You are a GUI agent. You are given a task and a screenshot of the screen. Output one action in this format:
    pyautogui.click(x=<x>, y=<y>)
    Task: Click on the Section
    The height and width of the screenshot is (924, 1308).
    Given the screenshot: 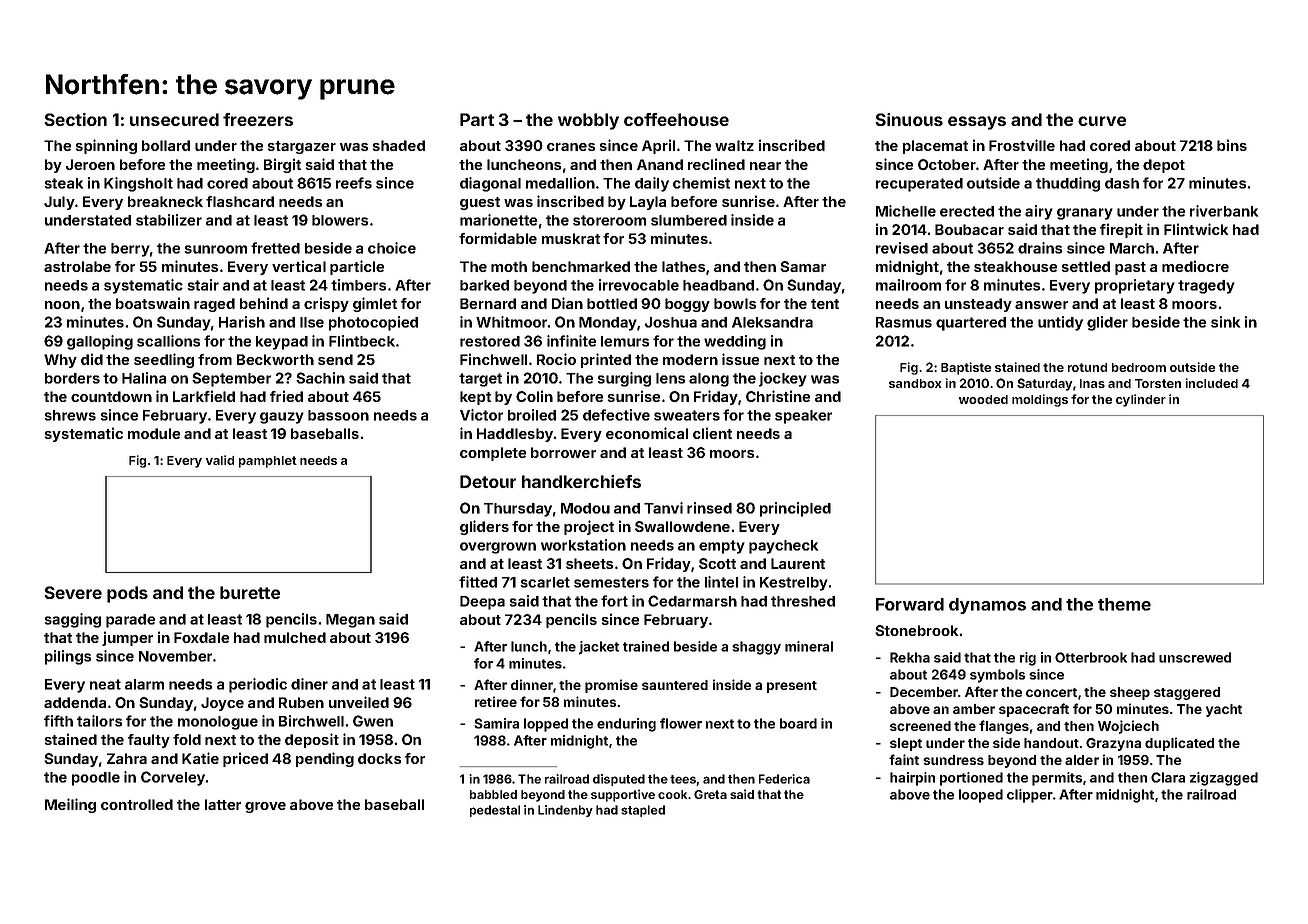 What is the action you would take?
    pyautogui.click(x=75, y=119)
